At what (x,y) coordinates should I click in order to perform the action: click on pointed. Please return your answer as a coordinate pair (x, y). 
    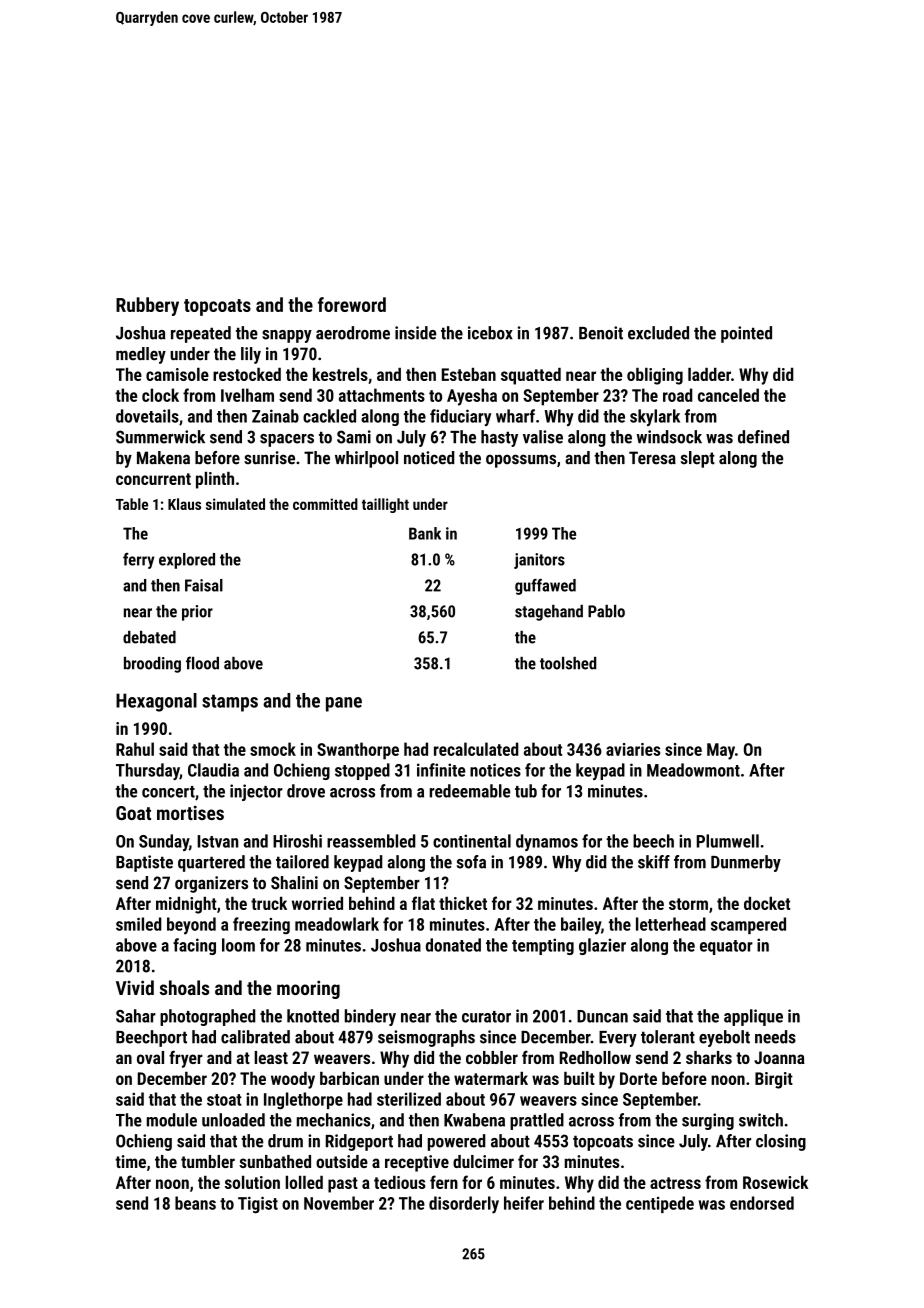
    Looking at the image, I should click on (746, 334).
